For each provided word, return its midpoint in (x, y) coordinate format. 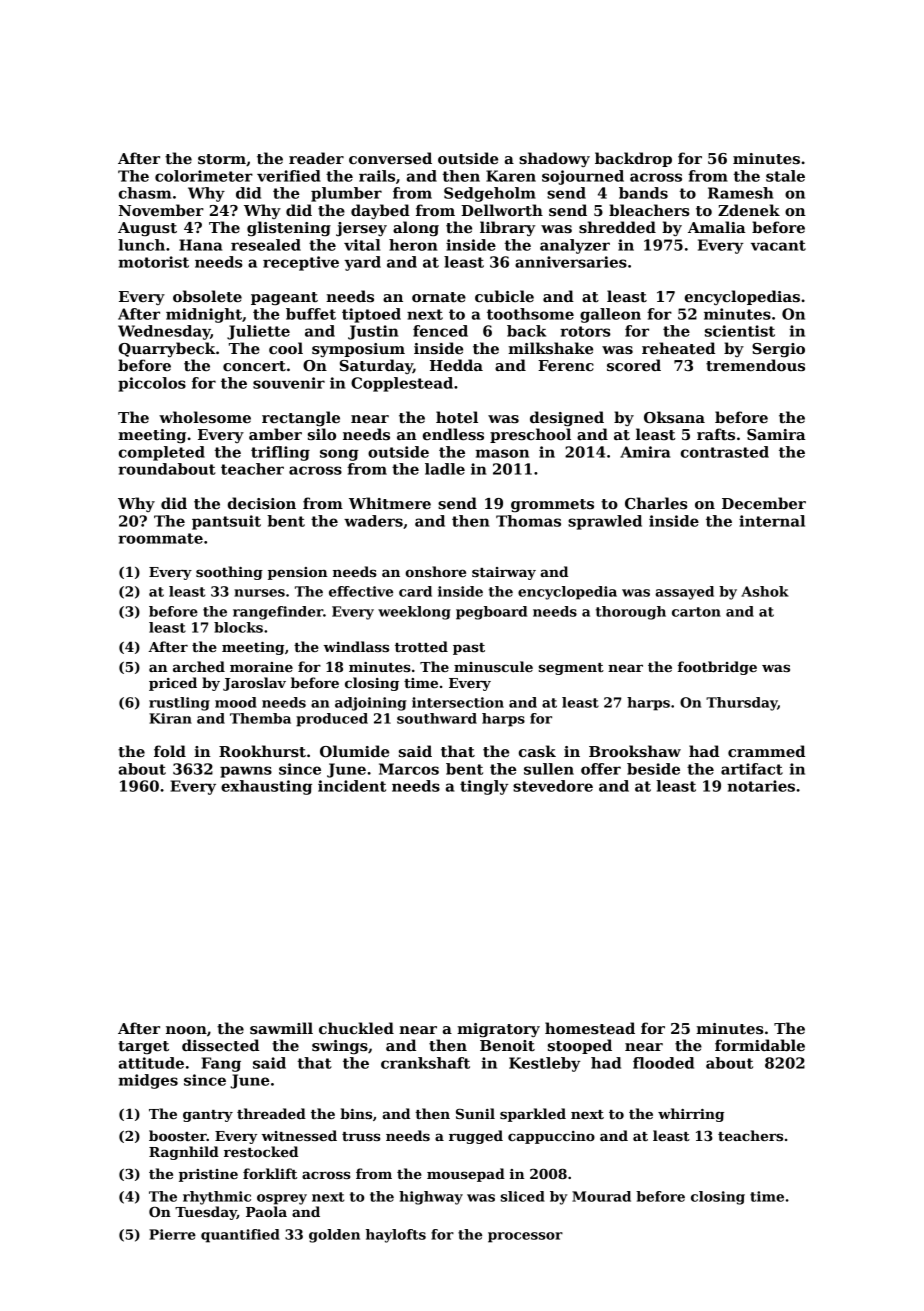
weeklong (414, 613)
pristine (208, 1175)
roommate (160, 538)
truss (361, 1136)
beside (653, 769)
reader (316, 158)
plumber (346, 194)
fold (170, 751)
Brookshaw (635, 751)
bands (643, 193)
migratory (498, 1030)
